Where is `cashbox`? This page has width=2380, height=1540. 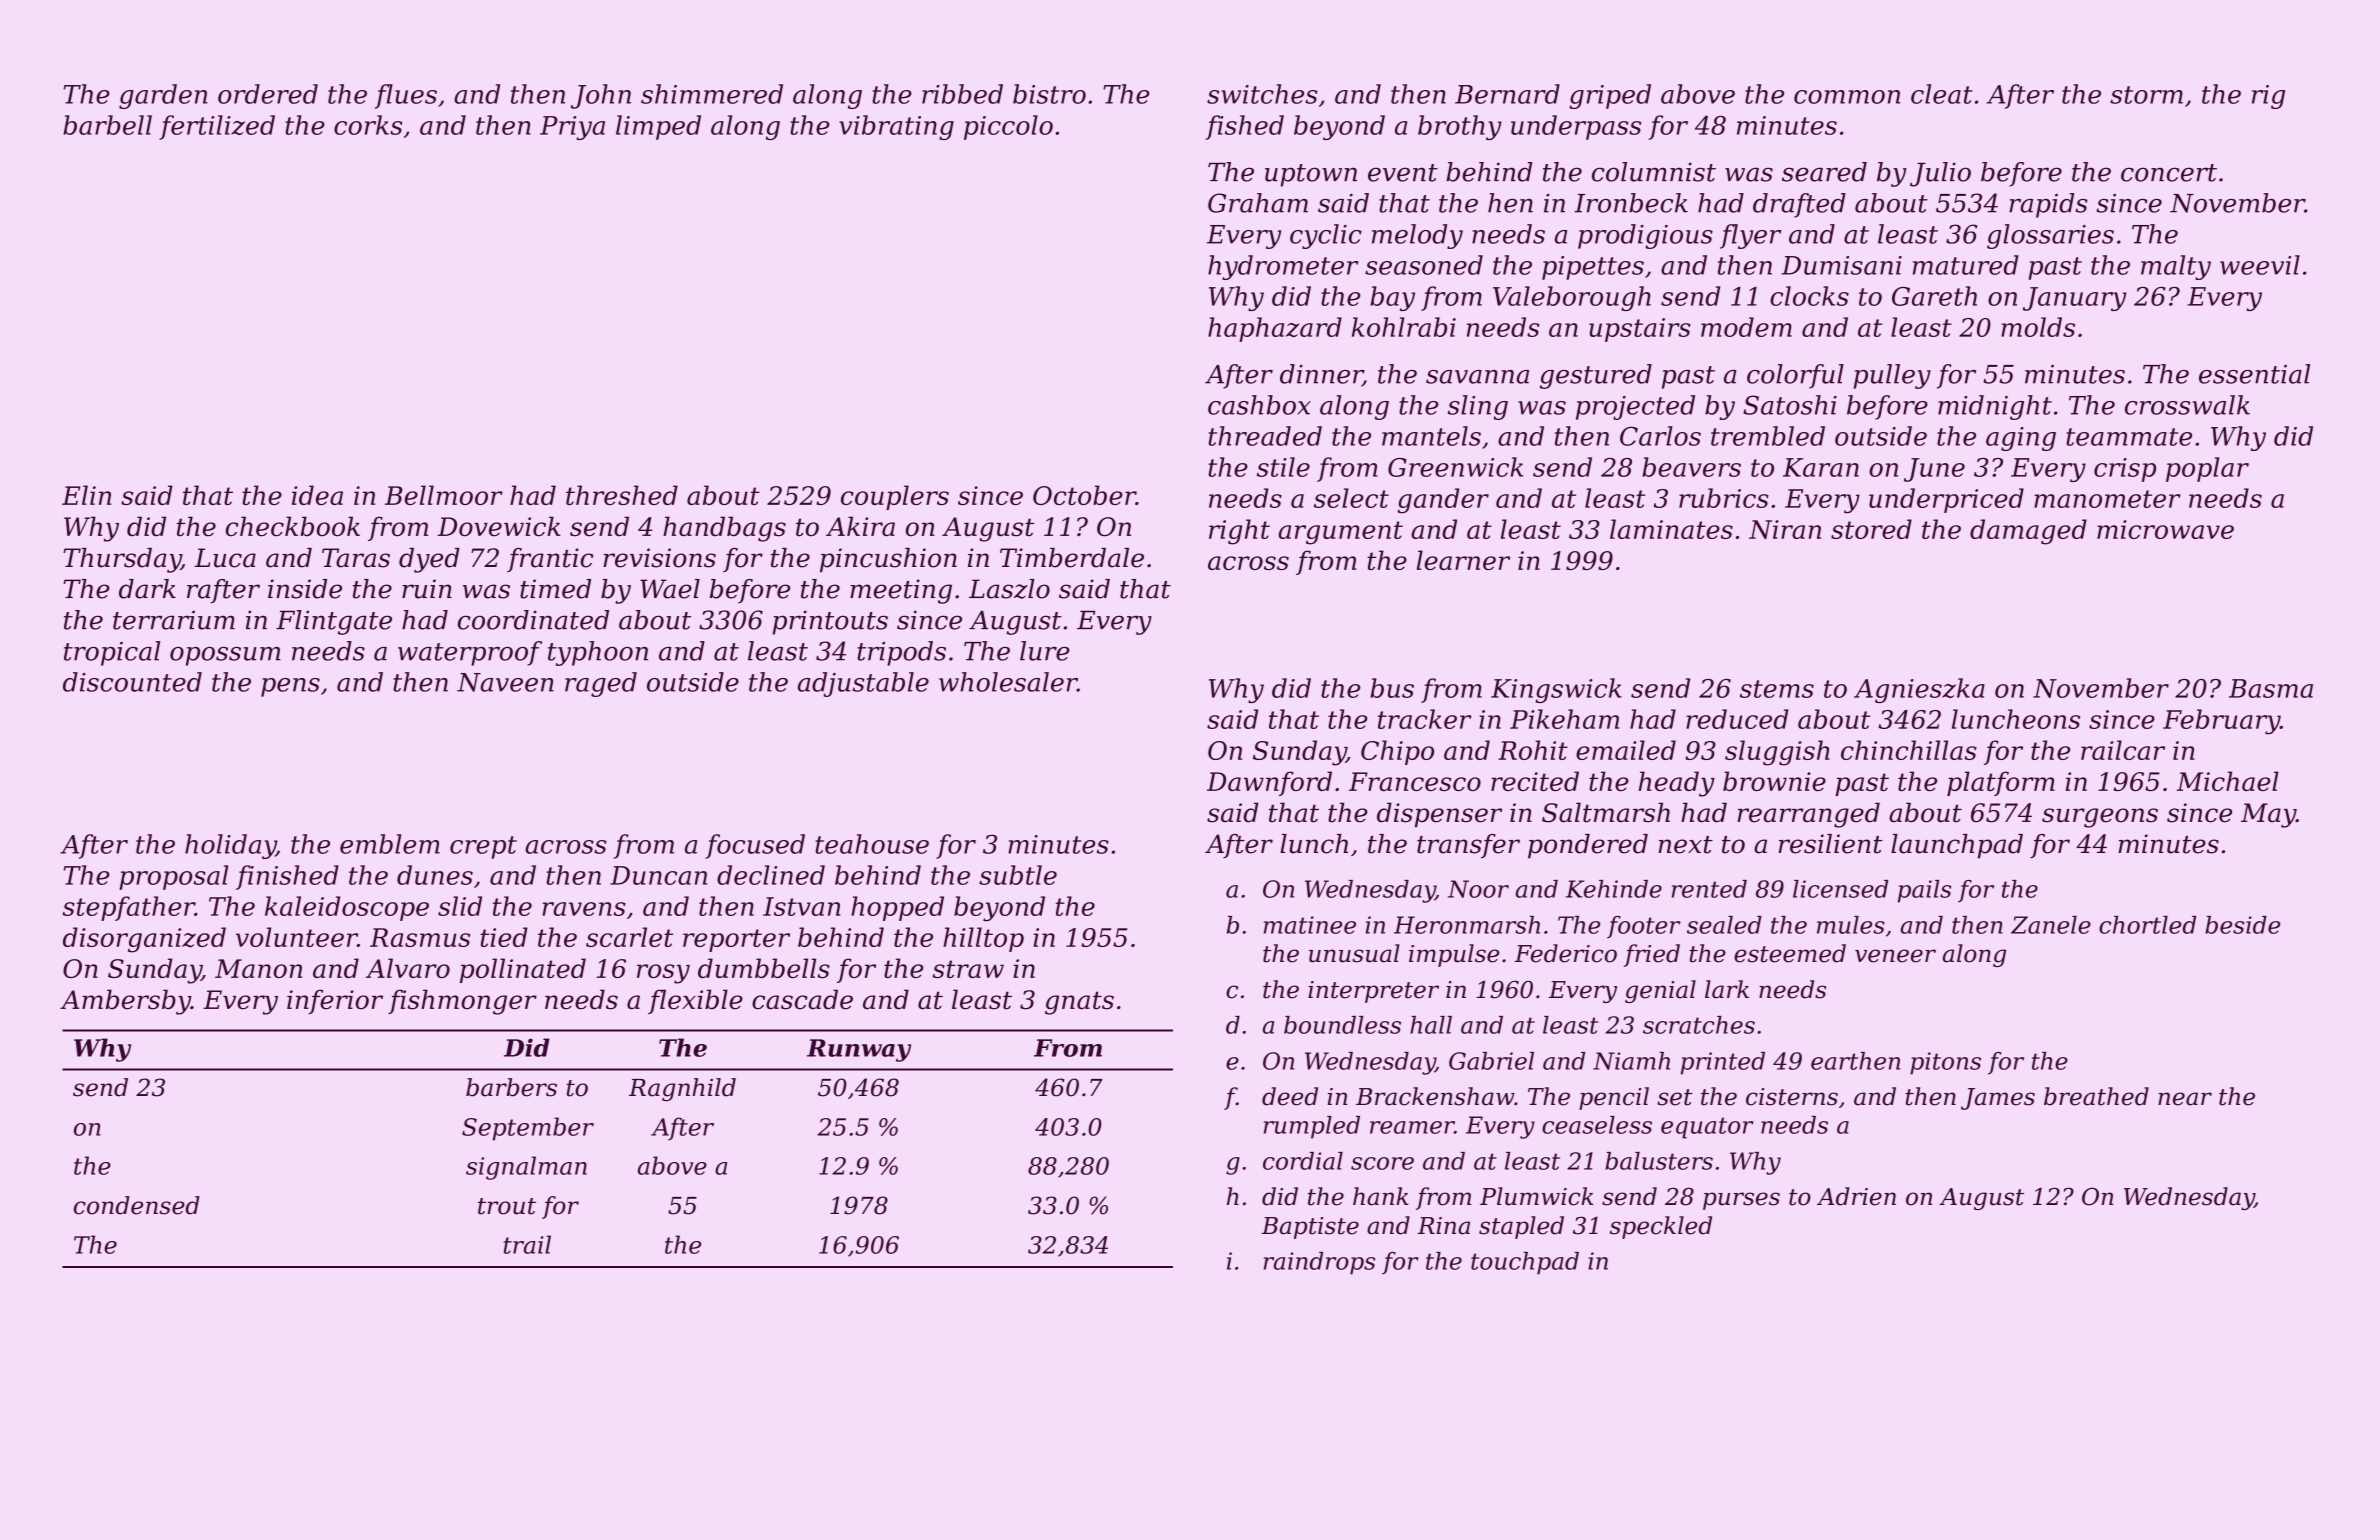 cashbox is located at coordinates (1259, 405).
